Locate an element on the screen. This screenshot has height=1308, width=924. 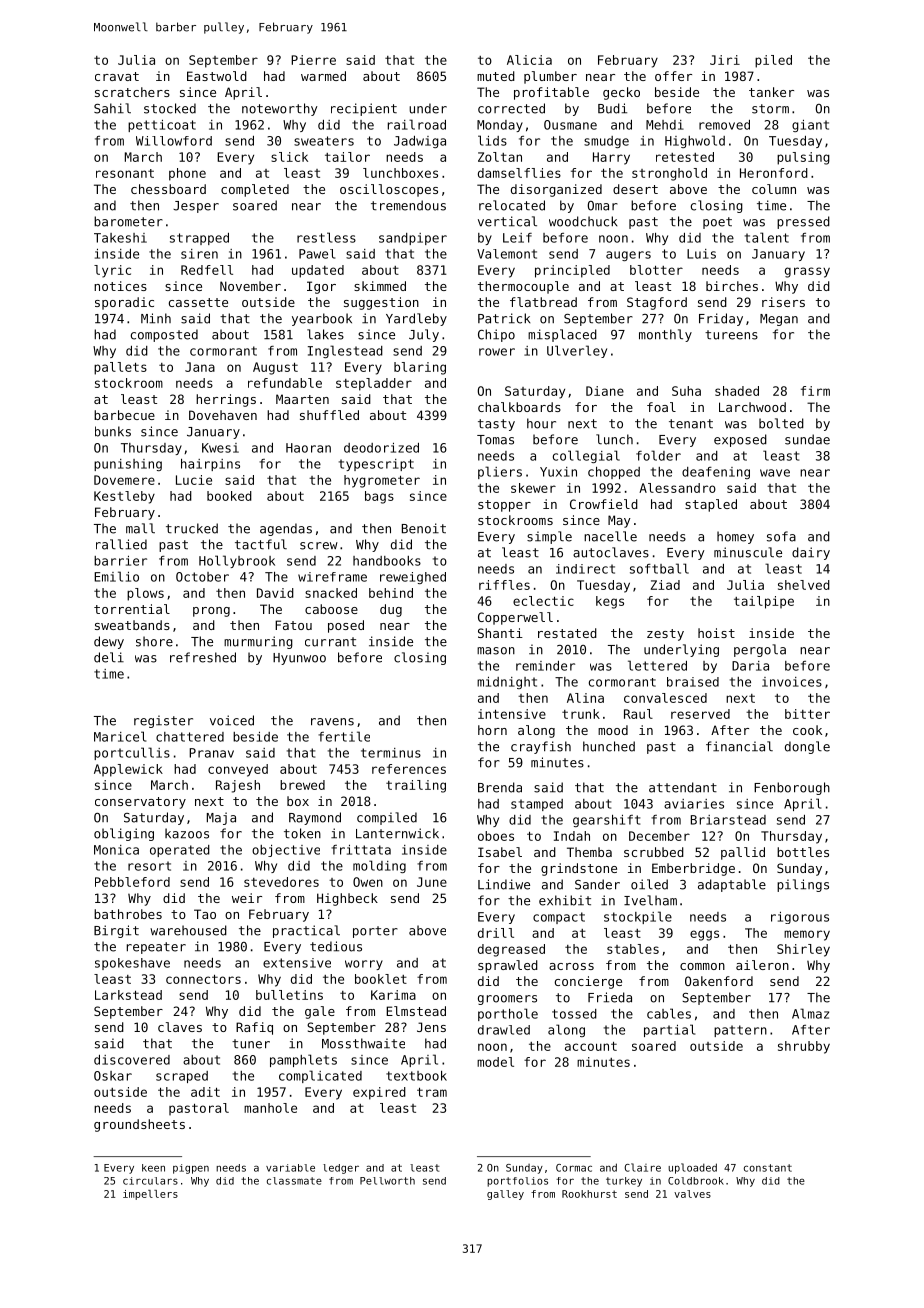
warehoused is located at coordinates (188, 930).
